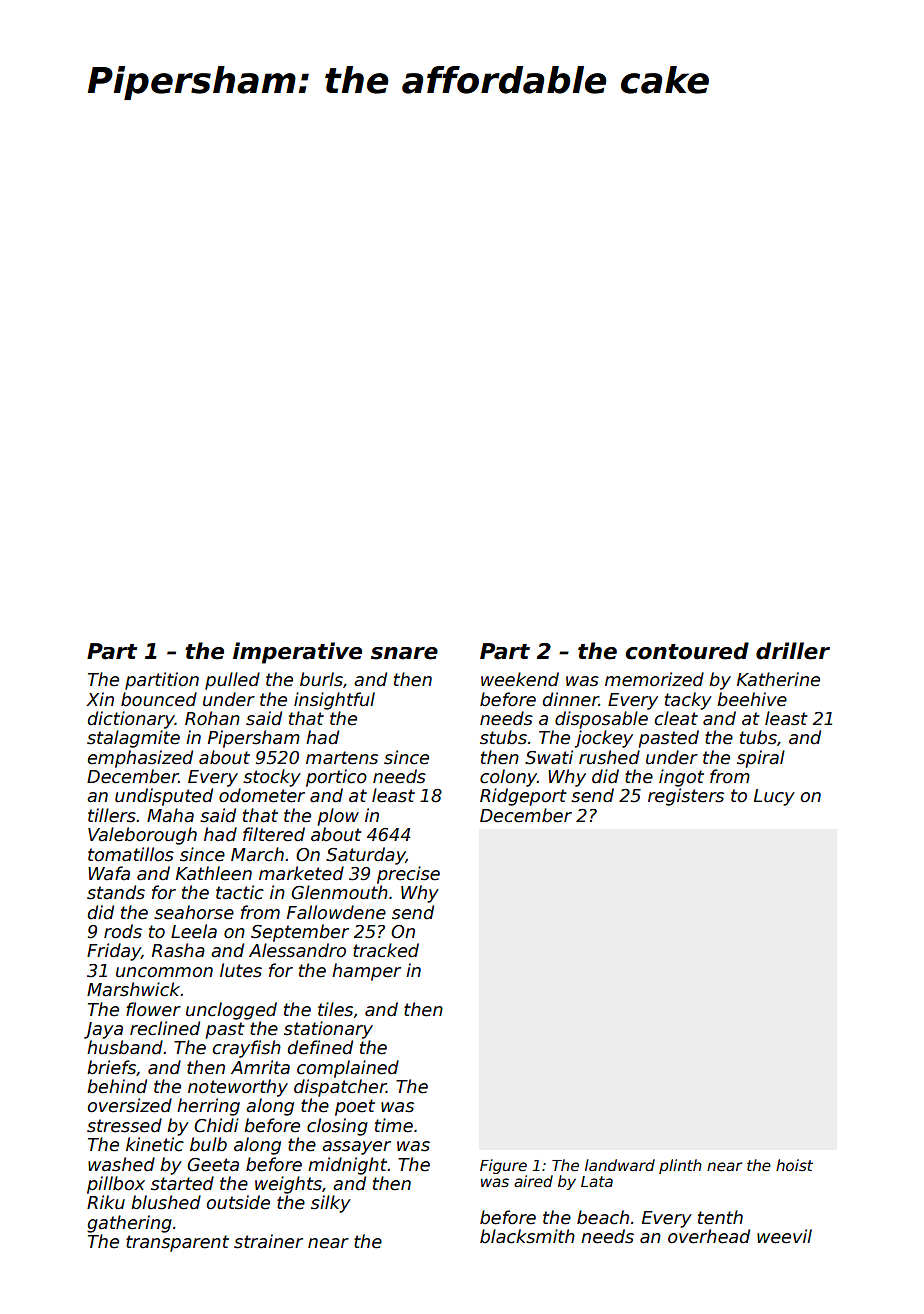 This screenshot has height=1314, width=924. What do you see at coordinates (620, 1165) in the screenshot?
I see `landward` at bounding box center [620, 1165].
